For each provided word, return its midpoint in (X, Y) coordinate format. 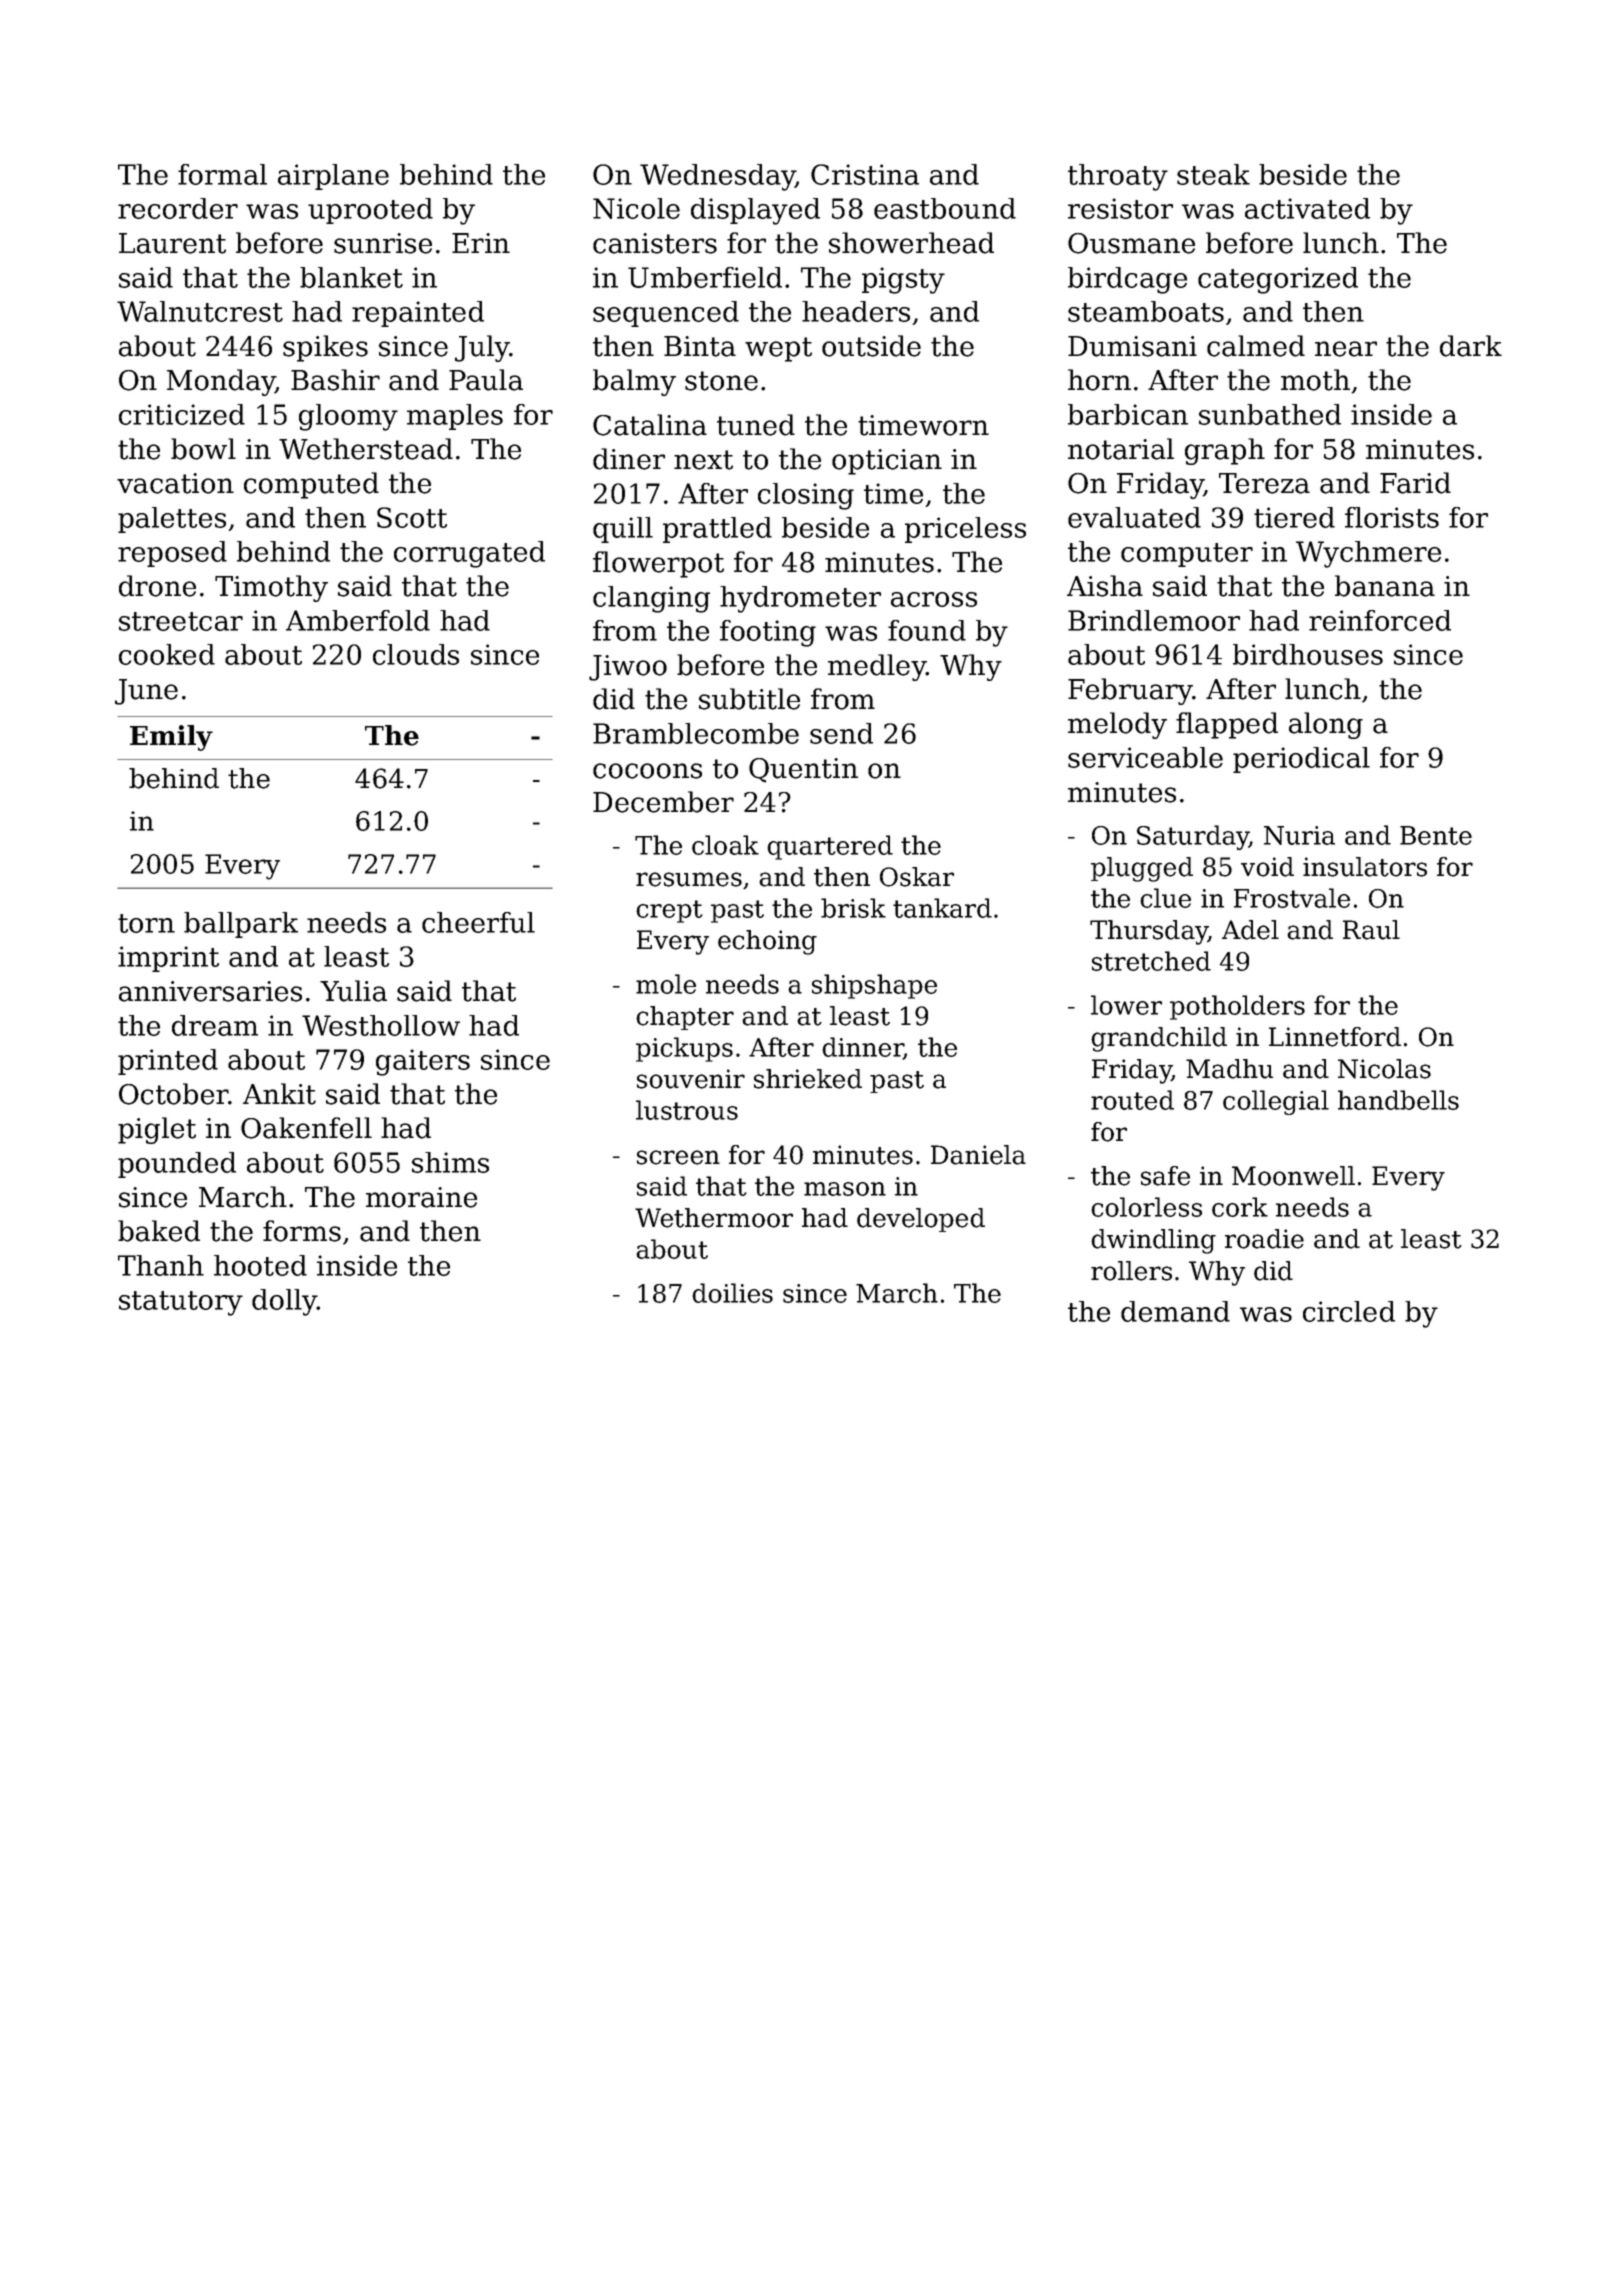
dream (215, 1025)
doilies (732, 1293)
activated (1307, 208)
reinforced (1380, 620)
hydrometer (800, 599)
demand (1175, 1311)
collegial (1276, 1102)
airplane (333, 177)
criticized (182, 414)
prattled (717, 530)
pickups (684, 1049)
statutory (181, 1303)
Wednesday (717, 177)
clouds (416, 654)
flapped (1227, 725)
